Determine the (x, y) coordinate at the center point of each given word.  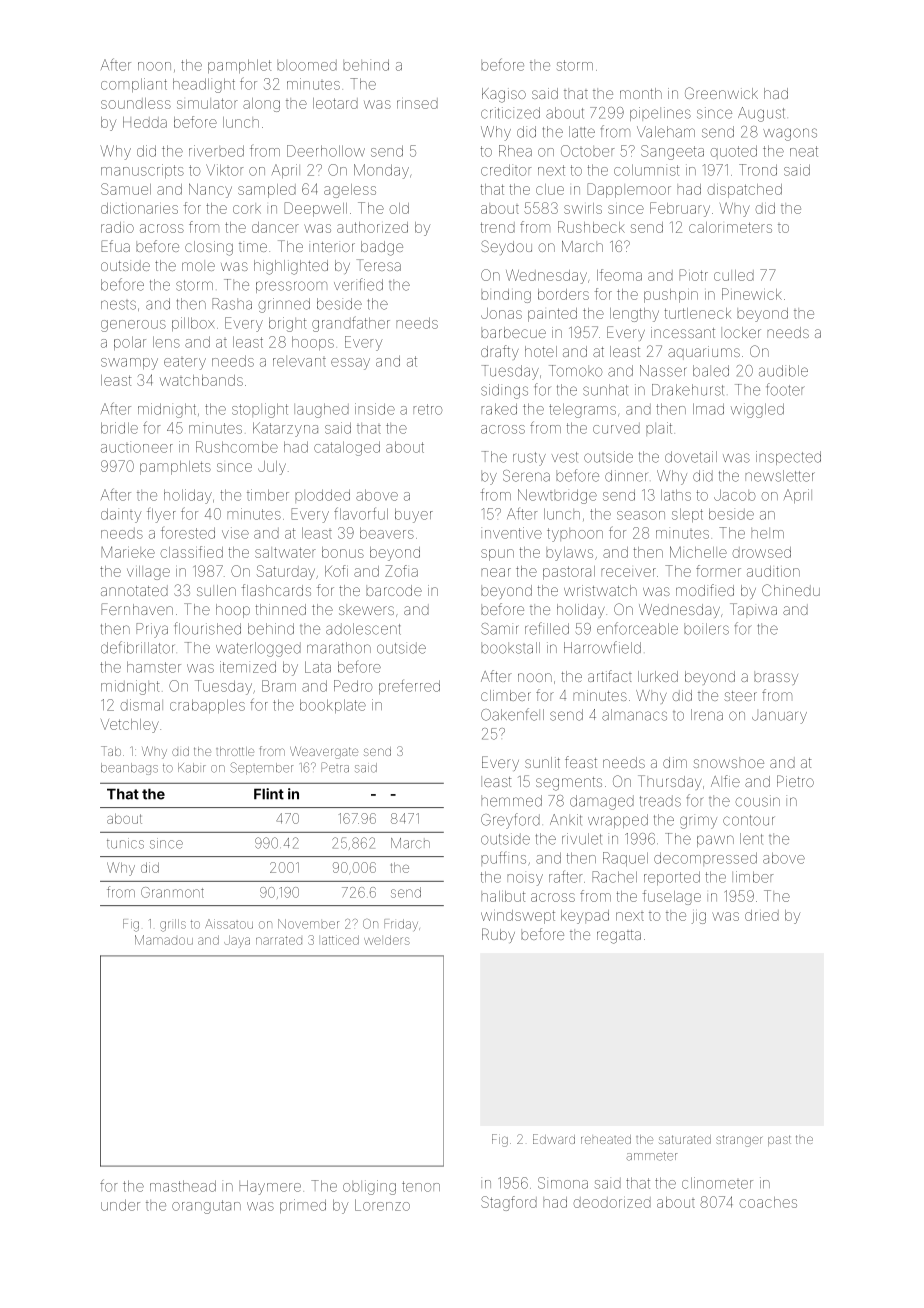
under (120, 1205)
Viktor (224, 170)
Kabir (192, 768)
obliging (369, 1187)
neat (804, 151)
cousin (758, 801)
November (308, 924)
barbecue (513, 332)
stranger (739, 1141)
